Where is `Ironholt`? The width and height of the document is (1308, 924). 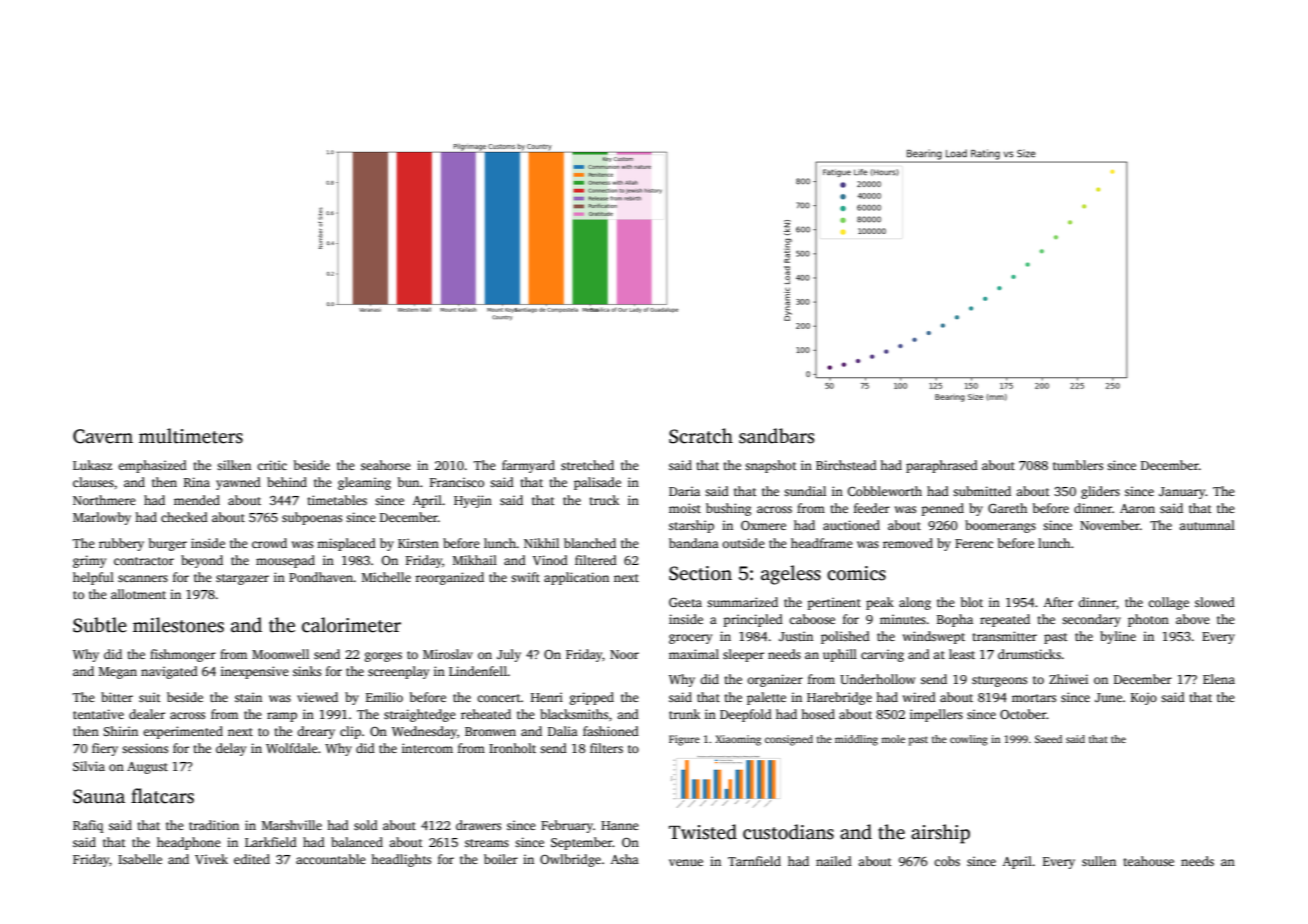
Ironholt is located at coordinates (512, 748).
